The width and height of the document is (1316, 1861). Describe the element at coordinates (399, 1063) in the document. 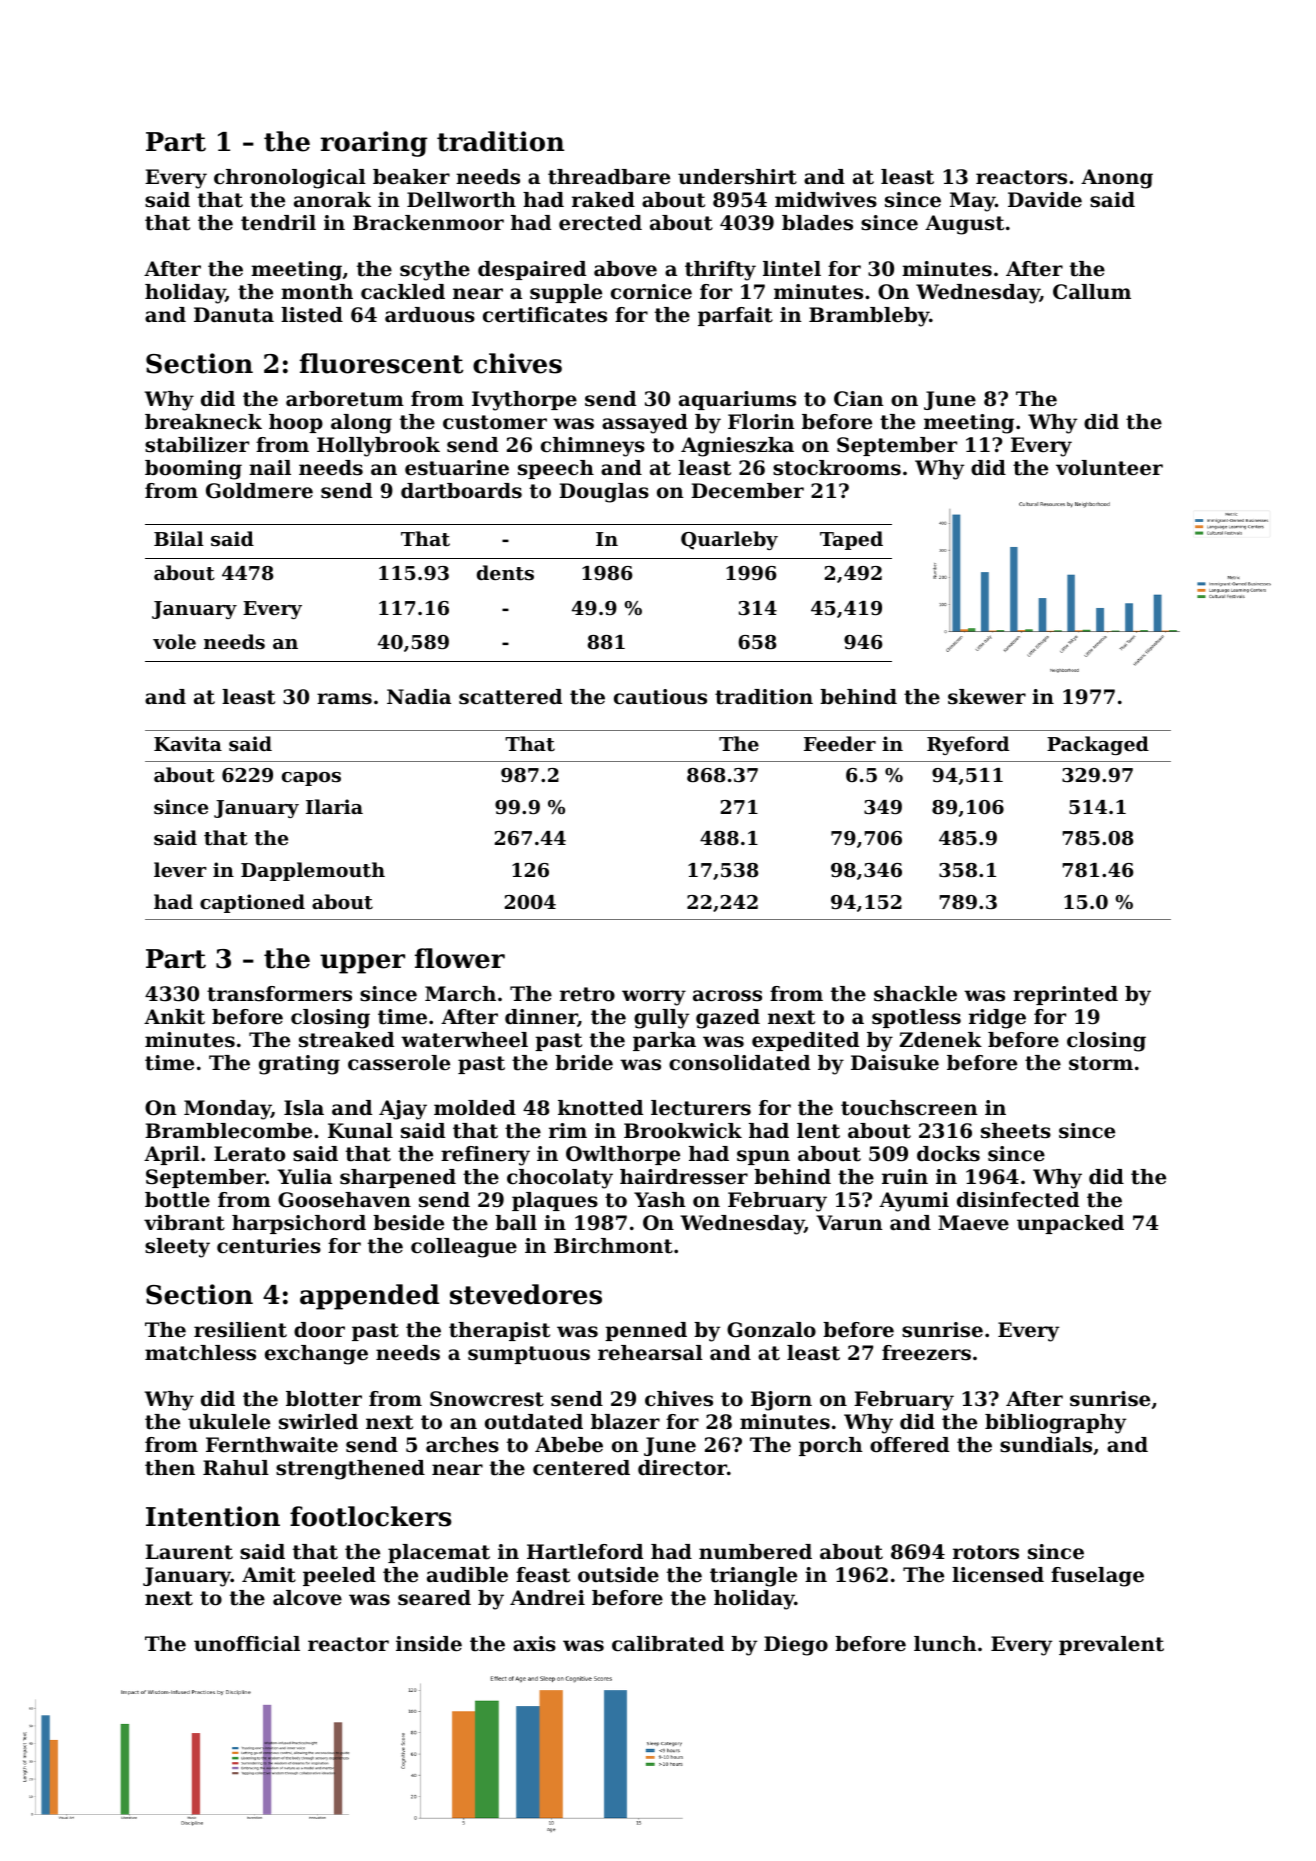

I see `casserole` at that location.
